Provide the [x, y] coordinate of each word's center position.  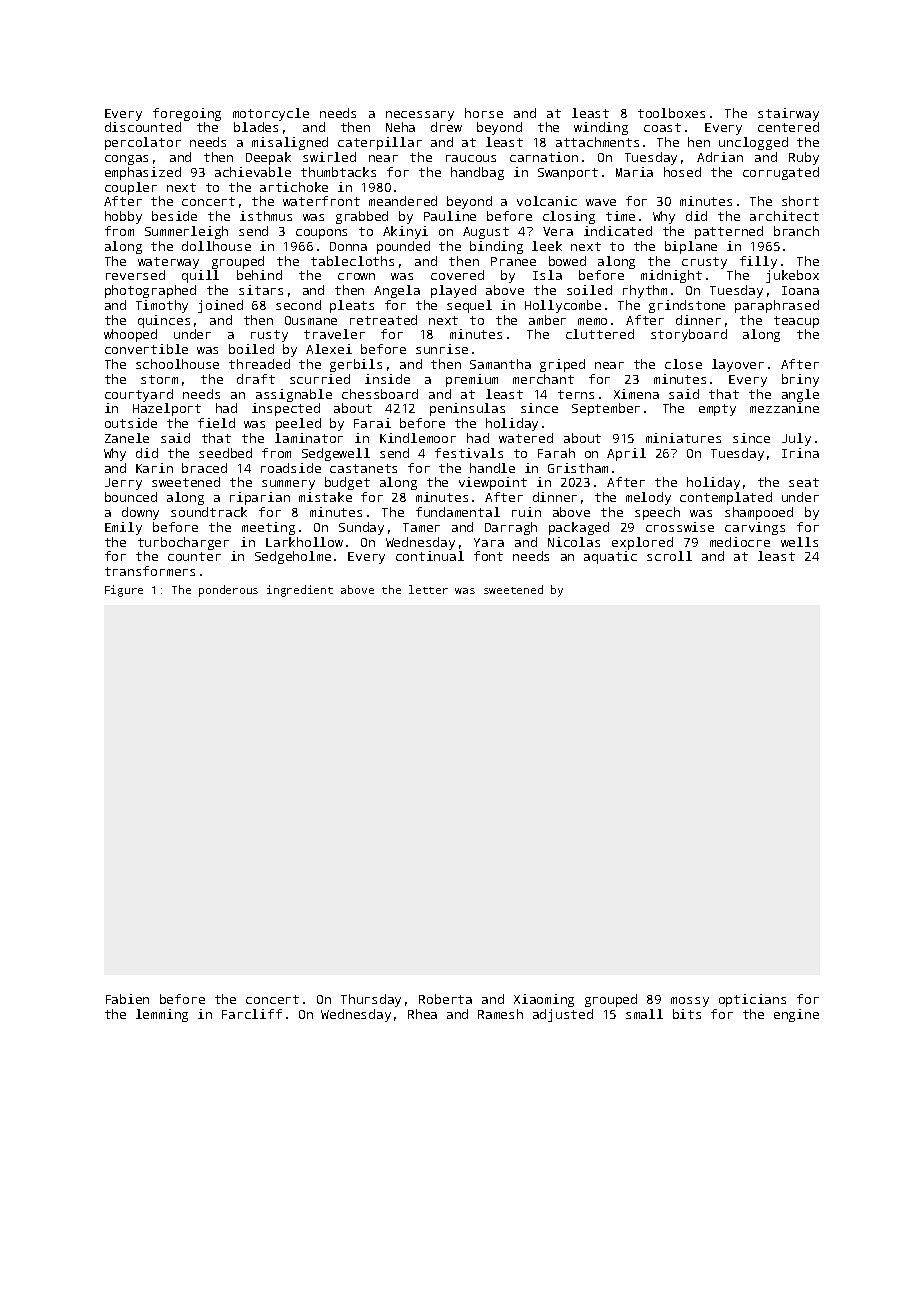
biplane [691, 247]
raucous [471, 158]
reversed [135, 275]
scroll [669, 556]
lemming [162, 1015]
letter [428, 589]
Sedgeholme [293, 557]
